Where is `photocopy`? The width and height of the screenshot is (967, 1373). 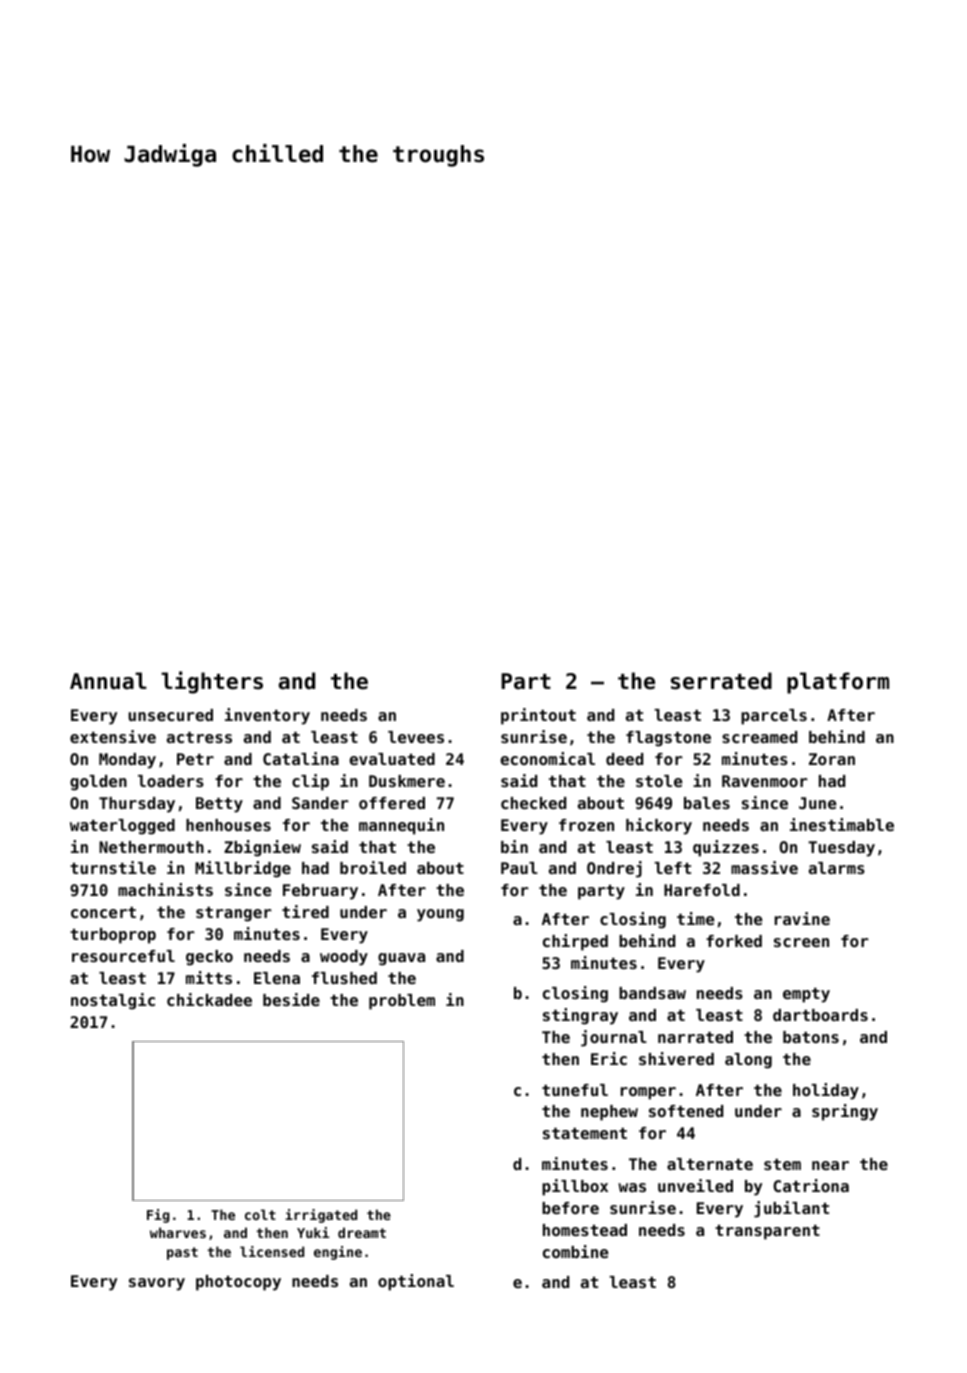
photocopy is located at coordinates (238, 1283).
